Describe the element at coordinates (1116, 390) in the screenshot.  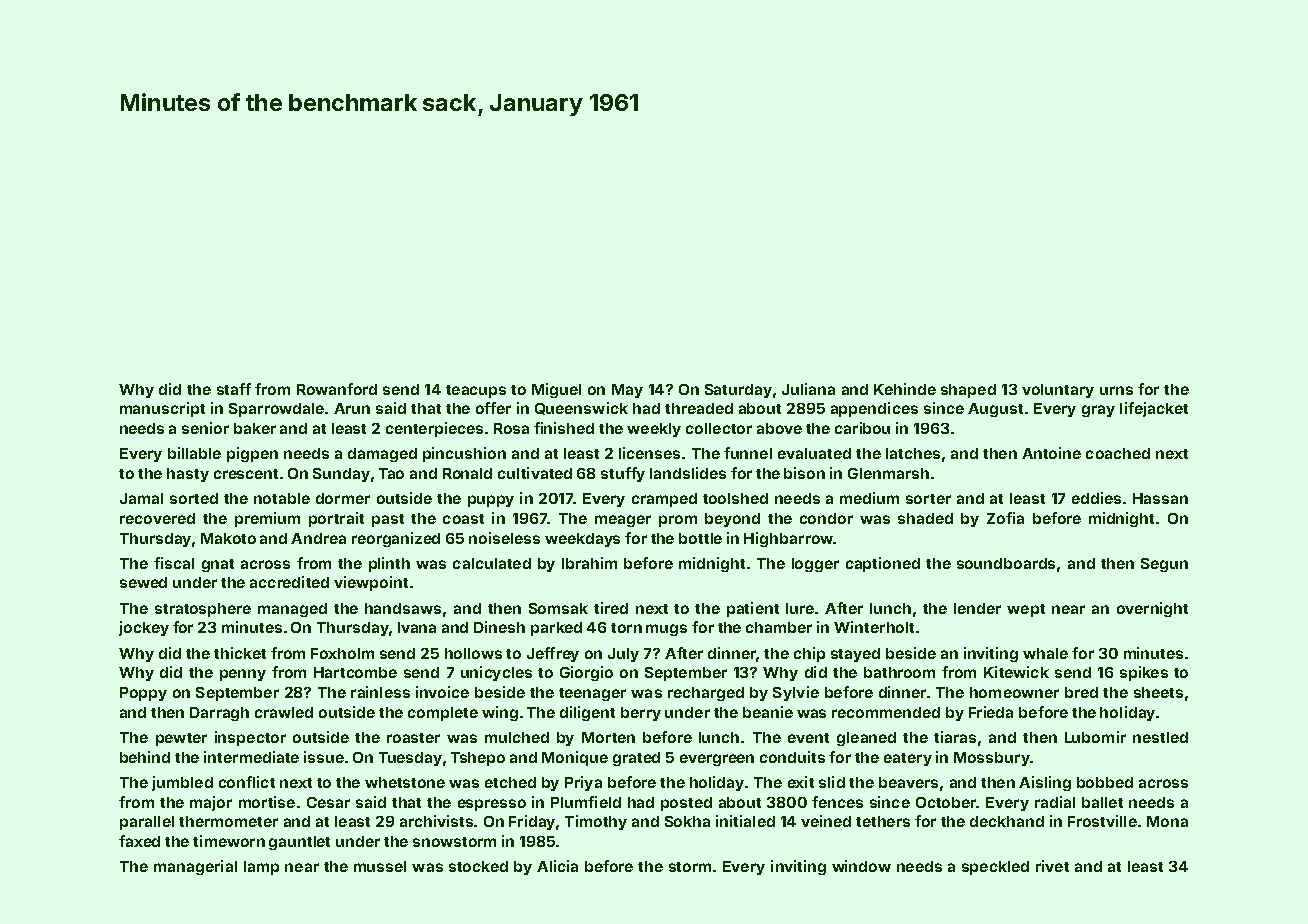
I see `urns` at that location.
